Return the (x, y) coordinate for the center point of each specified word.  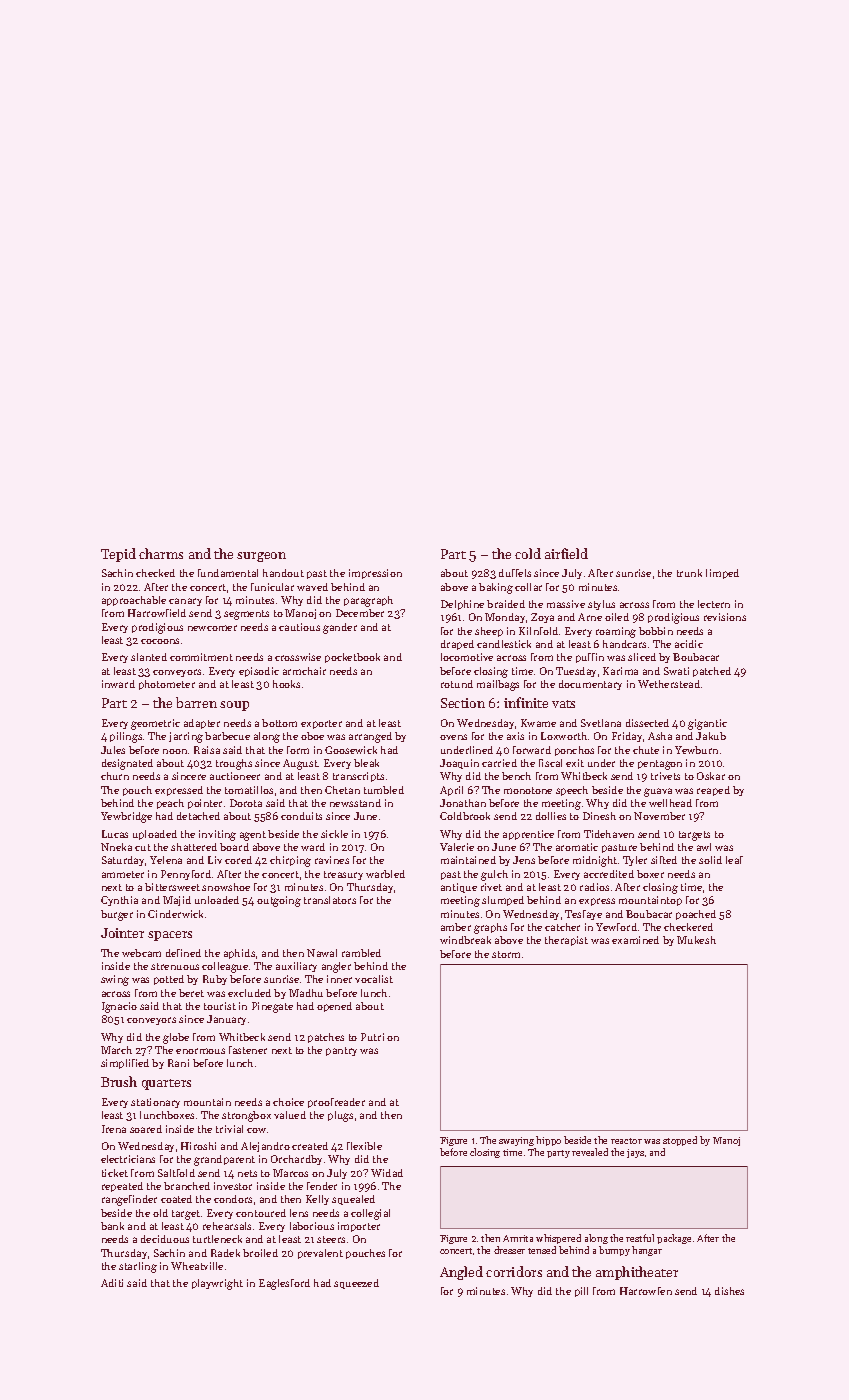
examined (635, 940)
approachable (134, 601)
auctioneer (235, 776)
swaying (516, 1141)
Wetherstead (669, 684)
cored (238, 860)
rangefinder (129, 1200)
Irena (114, 1129)
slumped (503, 901)
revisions (725, 617)
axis (515, 736)
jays (635, 1153)
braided (506, 604)
